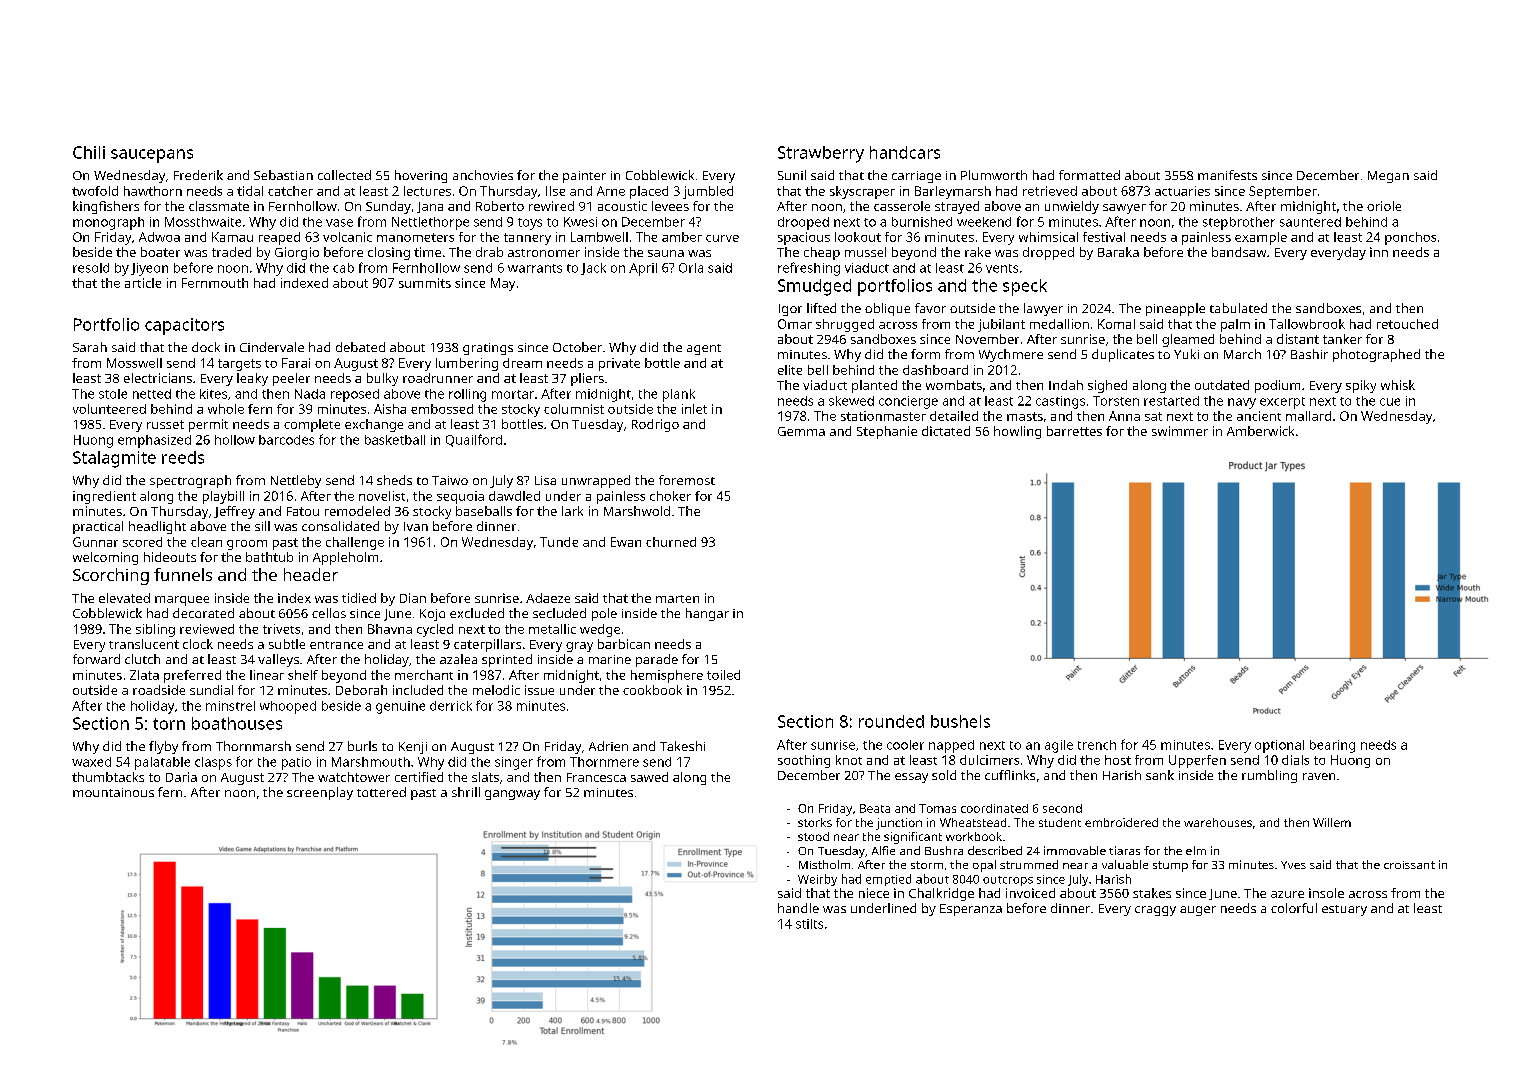 The width and height of the screenshot is (1523, 1077). I want to click on sibling, so click(155, 630).
